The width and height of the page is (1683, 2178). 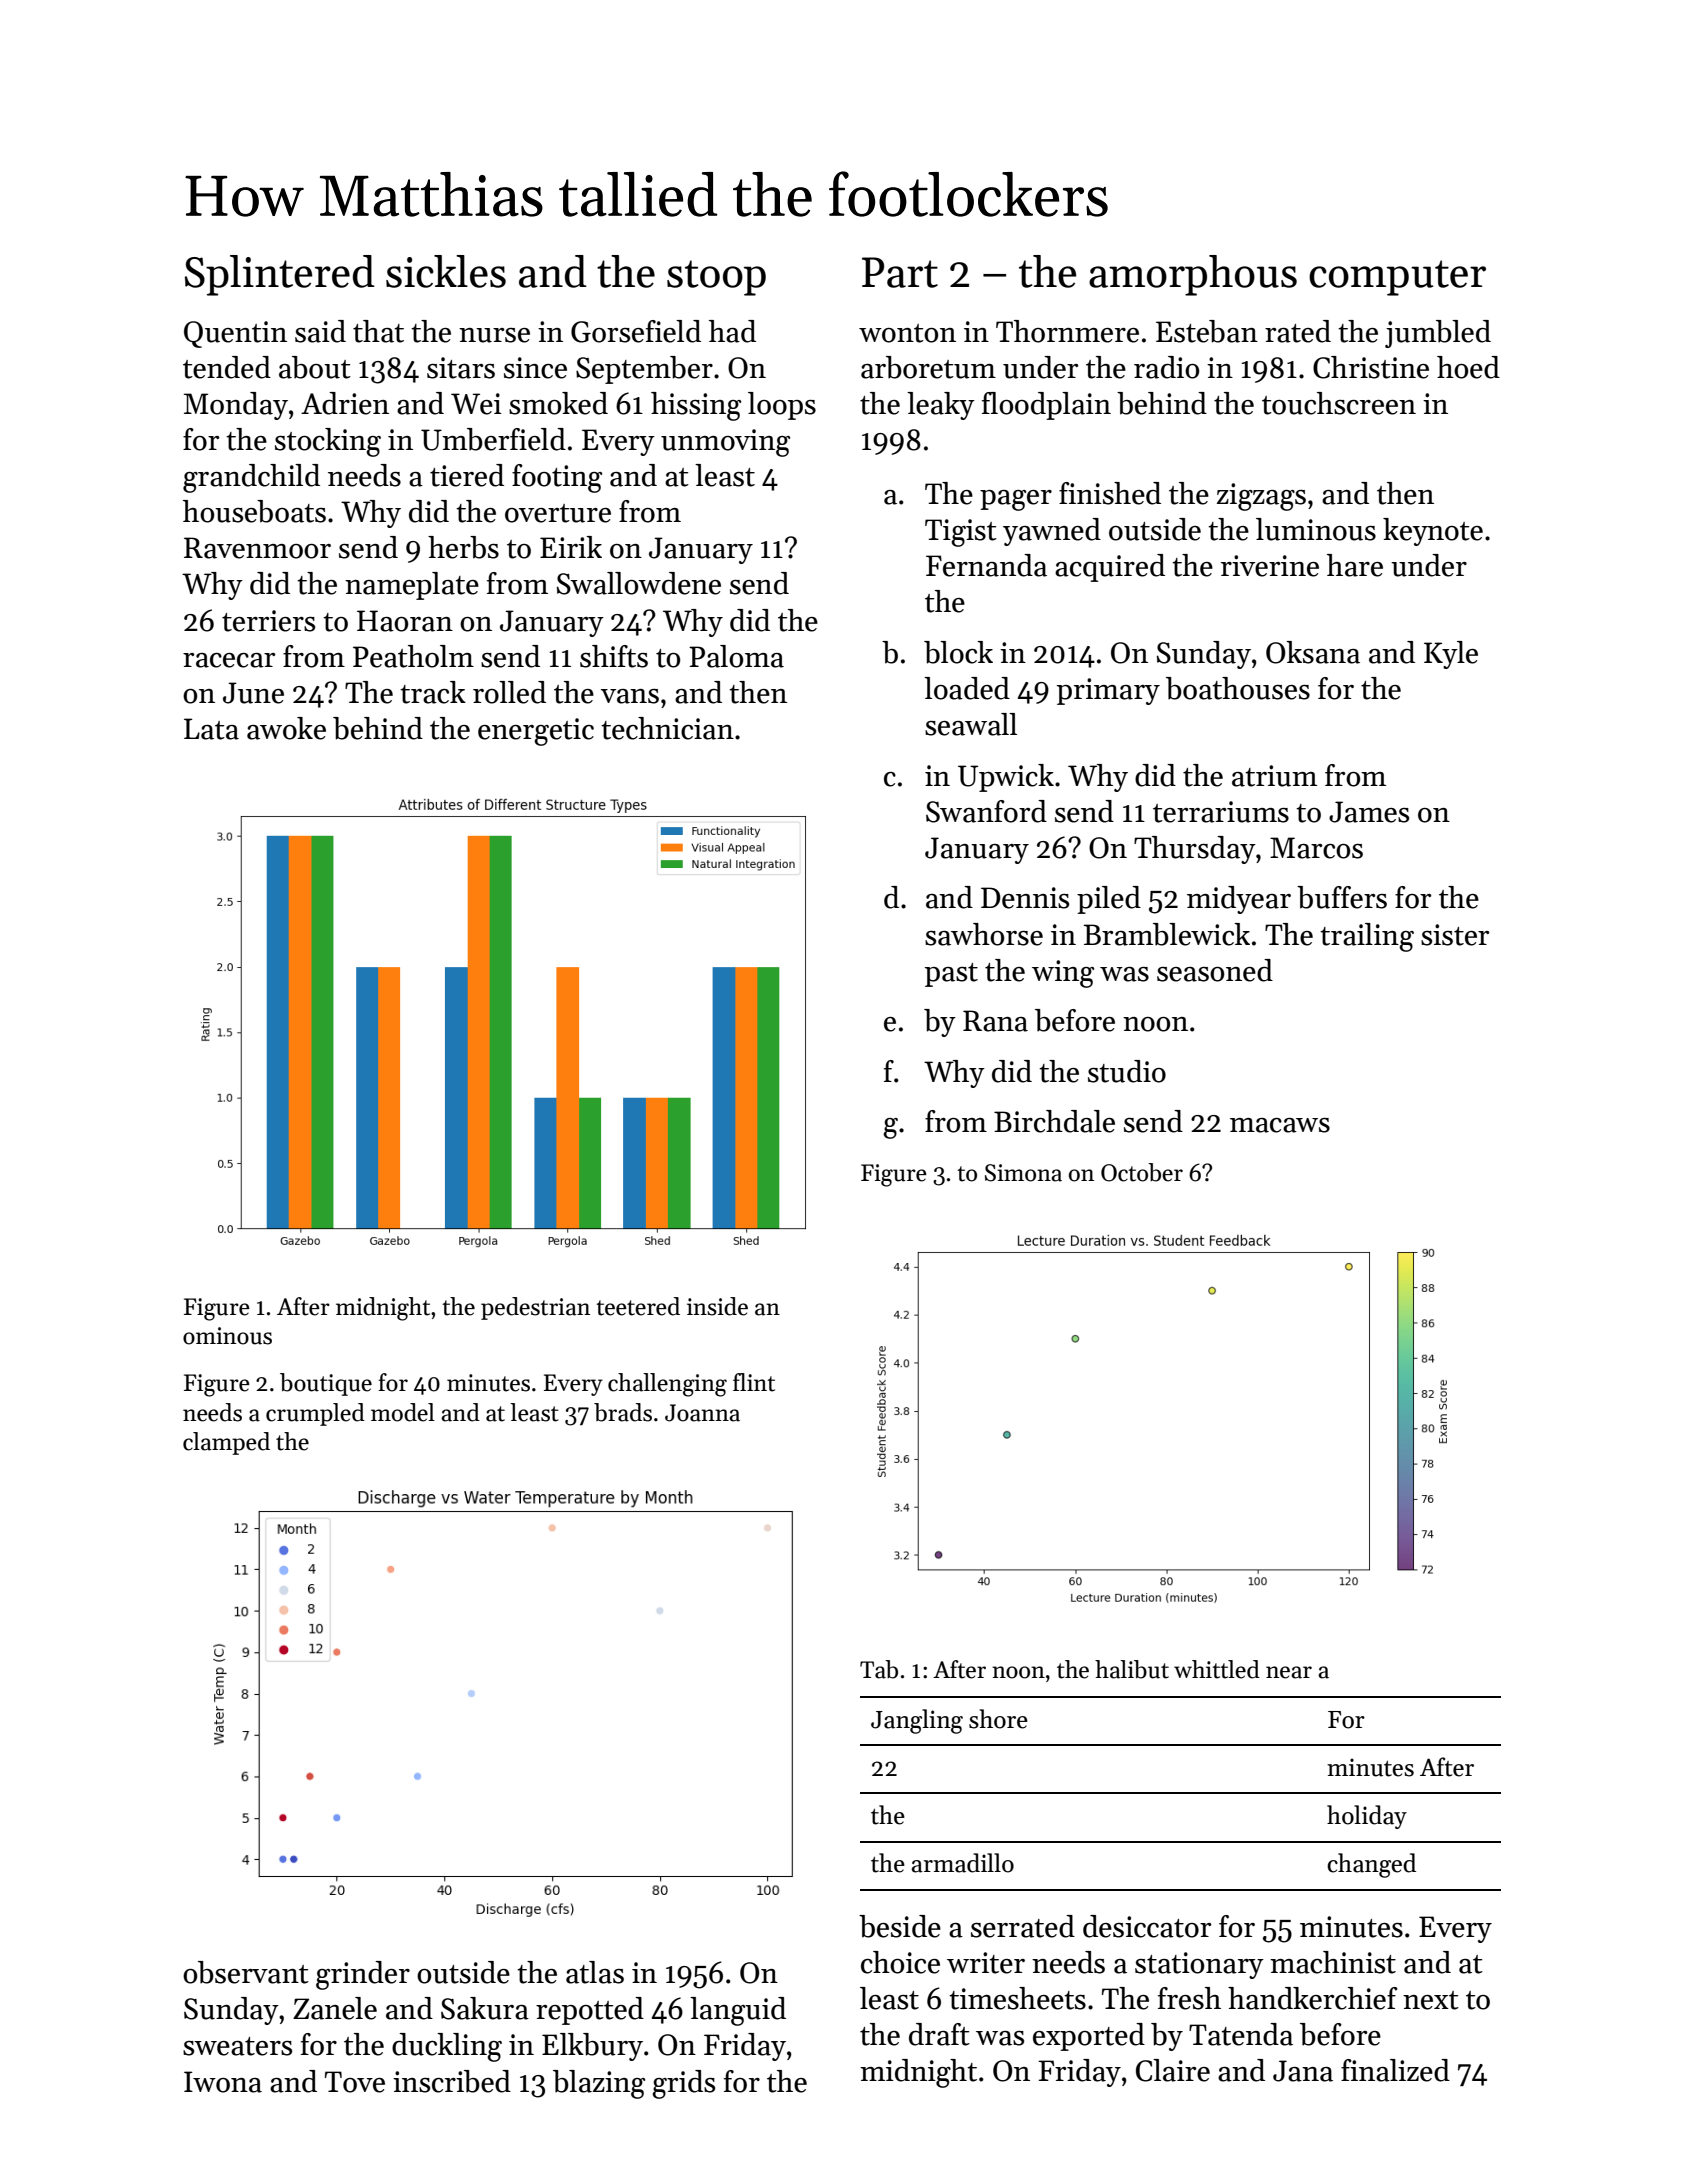 What do you see at coordinates (1110, 568) in the page?
I see `acquired` at bounding box center [1110, 568].
